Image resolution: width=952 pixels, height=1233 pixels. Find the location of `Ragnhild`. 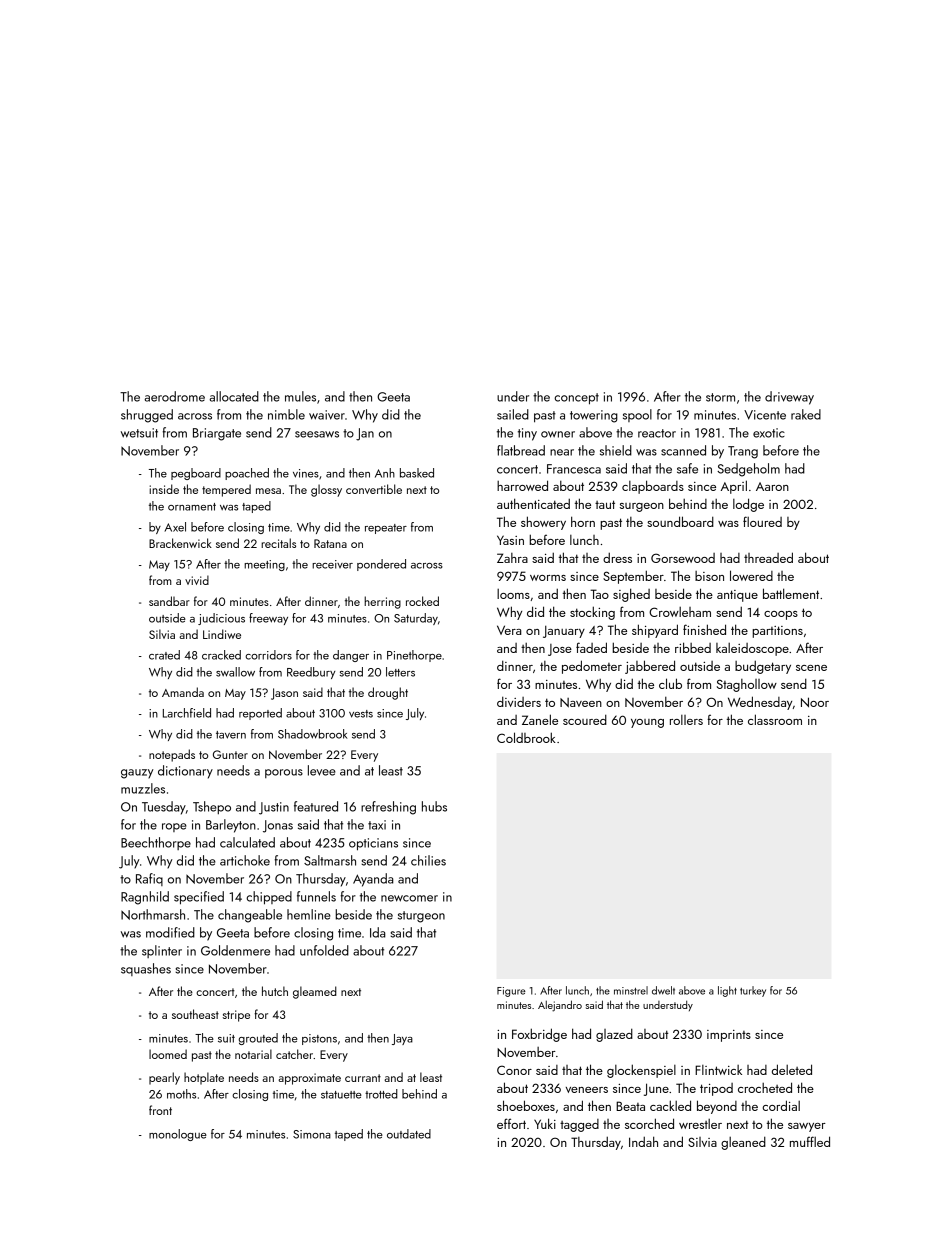

Ragnhild is located at coordinates (145, 898).
